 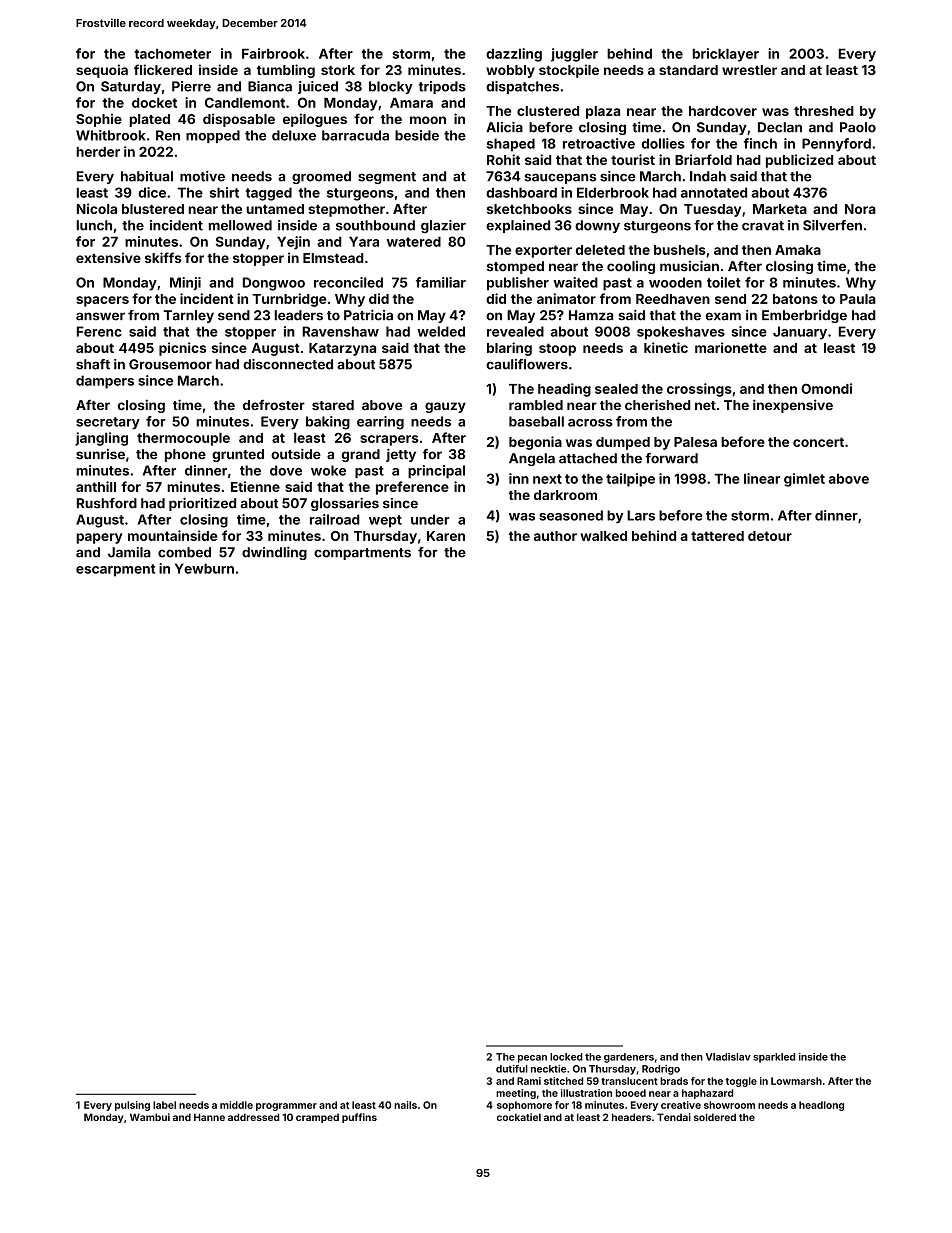 What do you see at coordinates (132, 1106) in the screenshot?
I see `pulsing` at bounding box center [132, 1106].
